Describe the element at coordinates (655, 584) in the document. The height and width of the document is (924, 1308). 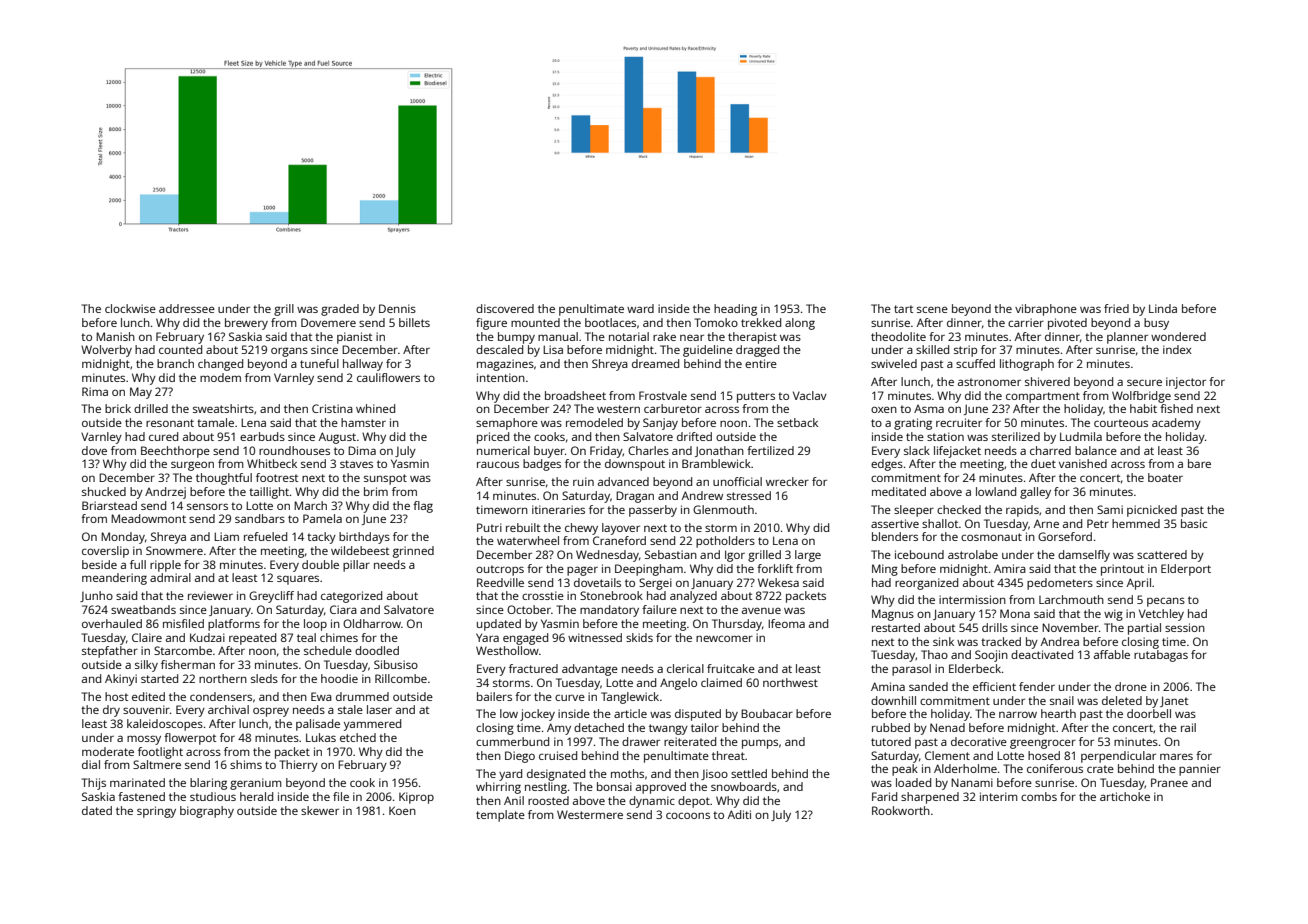
I see `Sergei` at that location.
